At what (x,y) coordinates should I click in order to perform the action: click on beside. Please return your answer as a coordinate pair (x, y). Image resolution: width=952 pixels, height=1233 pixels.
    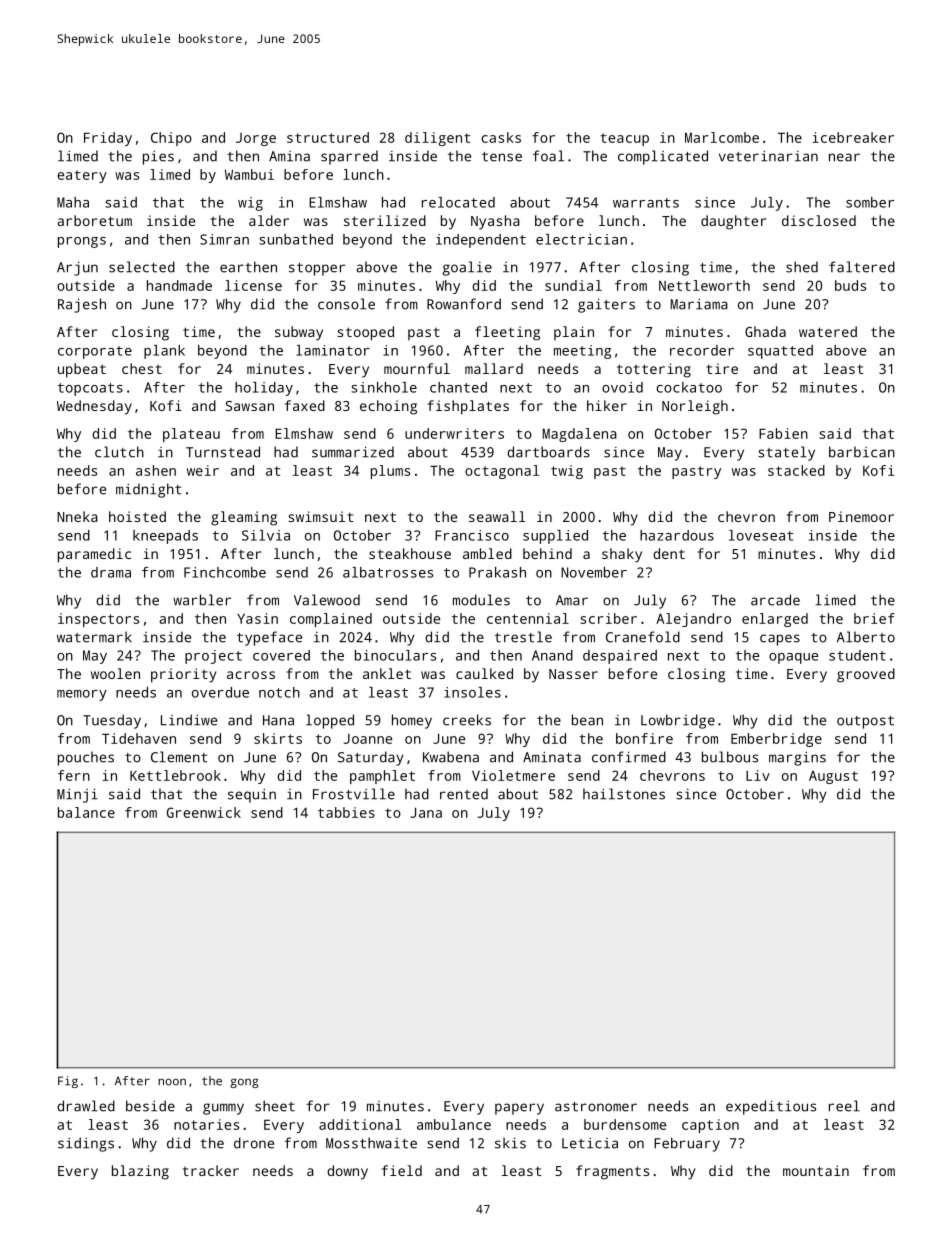
    Looking at the image, I should click on (150, 1106).
